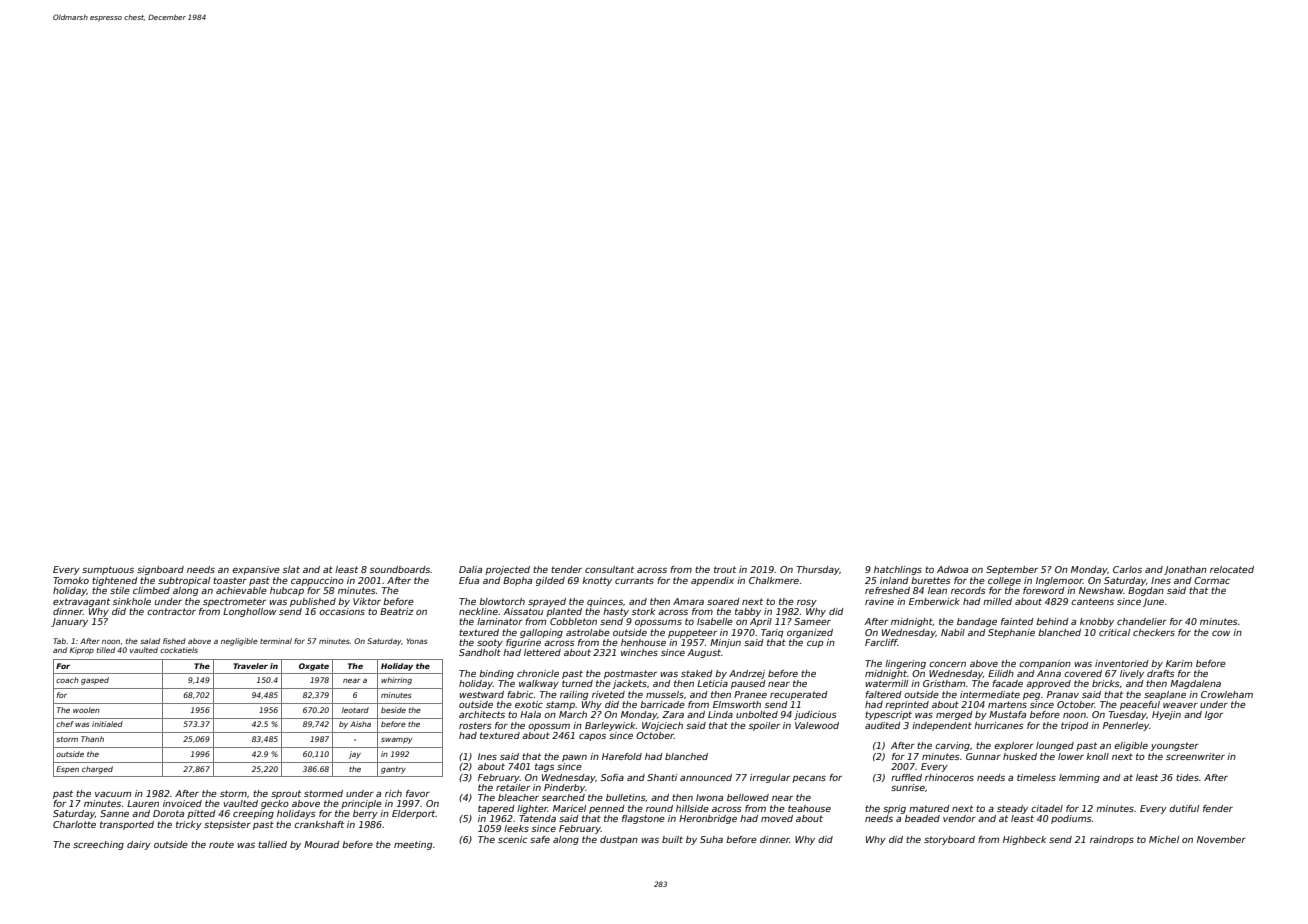  Describe the element at coordinates (1036, 777) in the image. I see `timeless` at that location.
